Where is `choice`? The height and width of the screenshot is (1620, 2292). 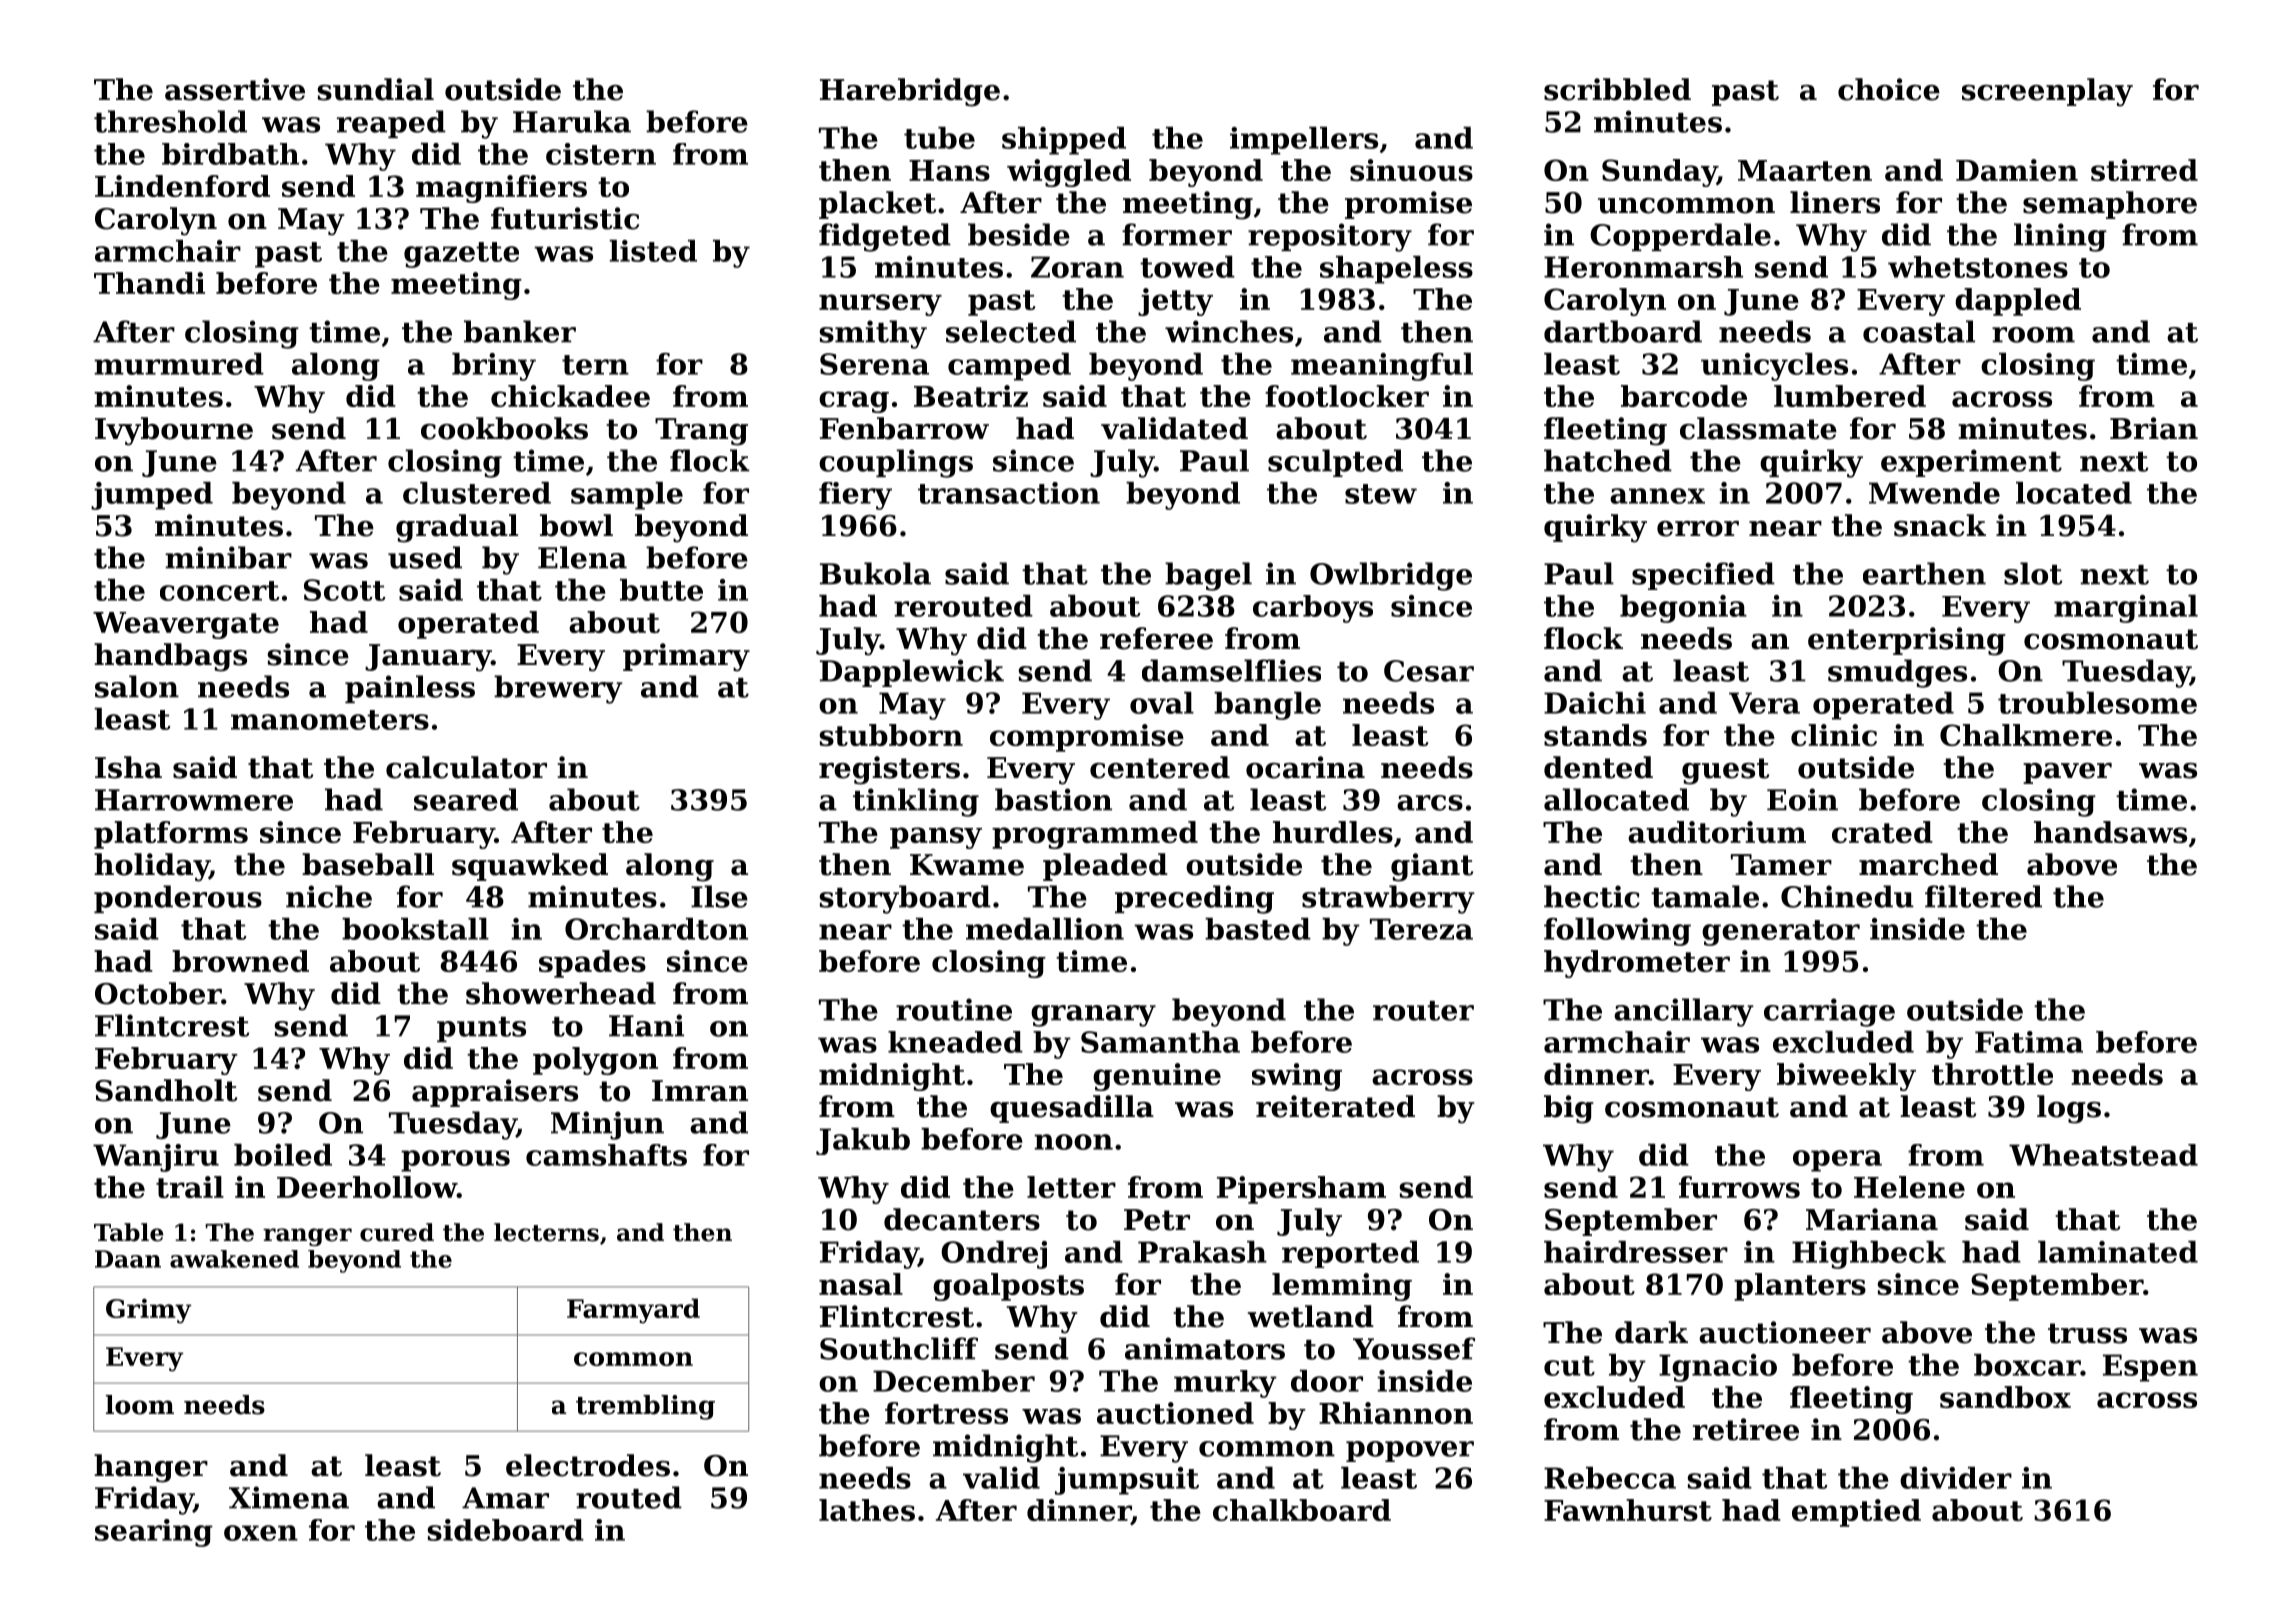
choice is located at coordinates (1889, 89).
